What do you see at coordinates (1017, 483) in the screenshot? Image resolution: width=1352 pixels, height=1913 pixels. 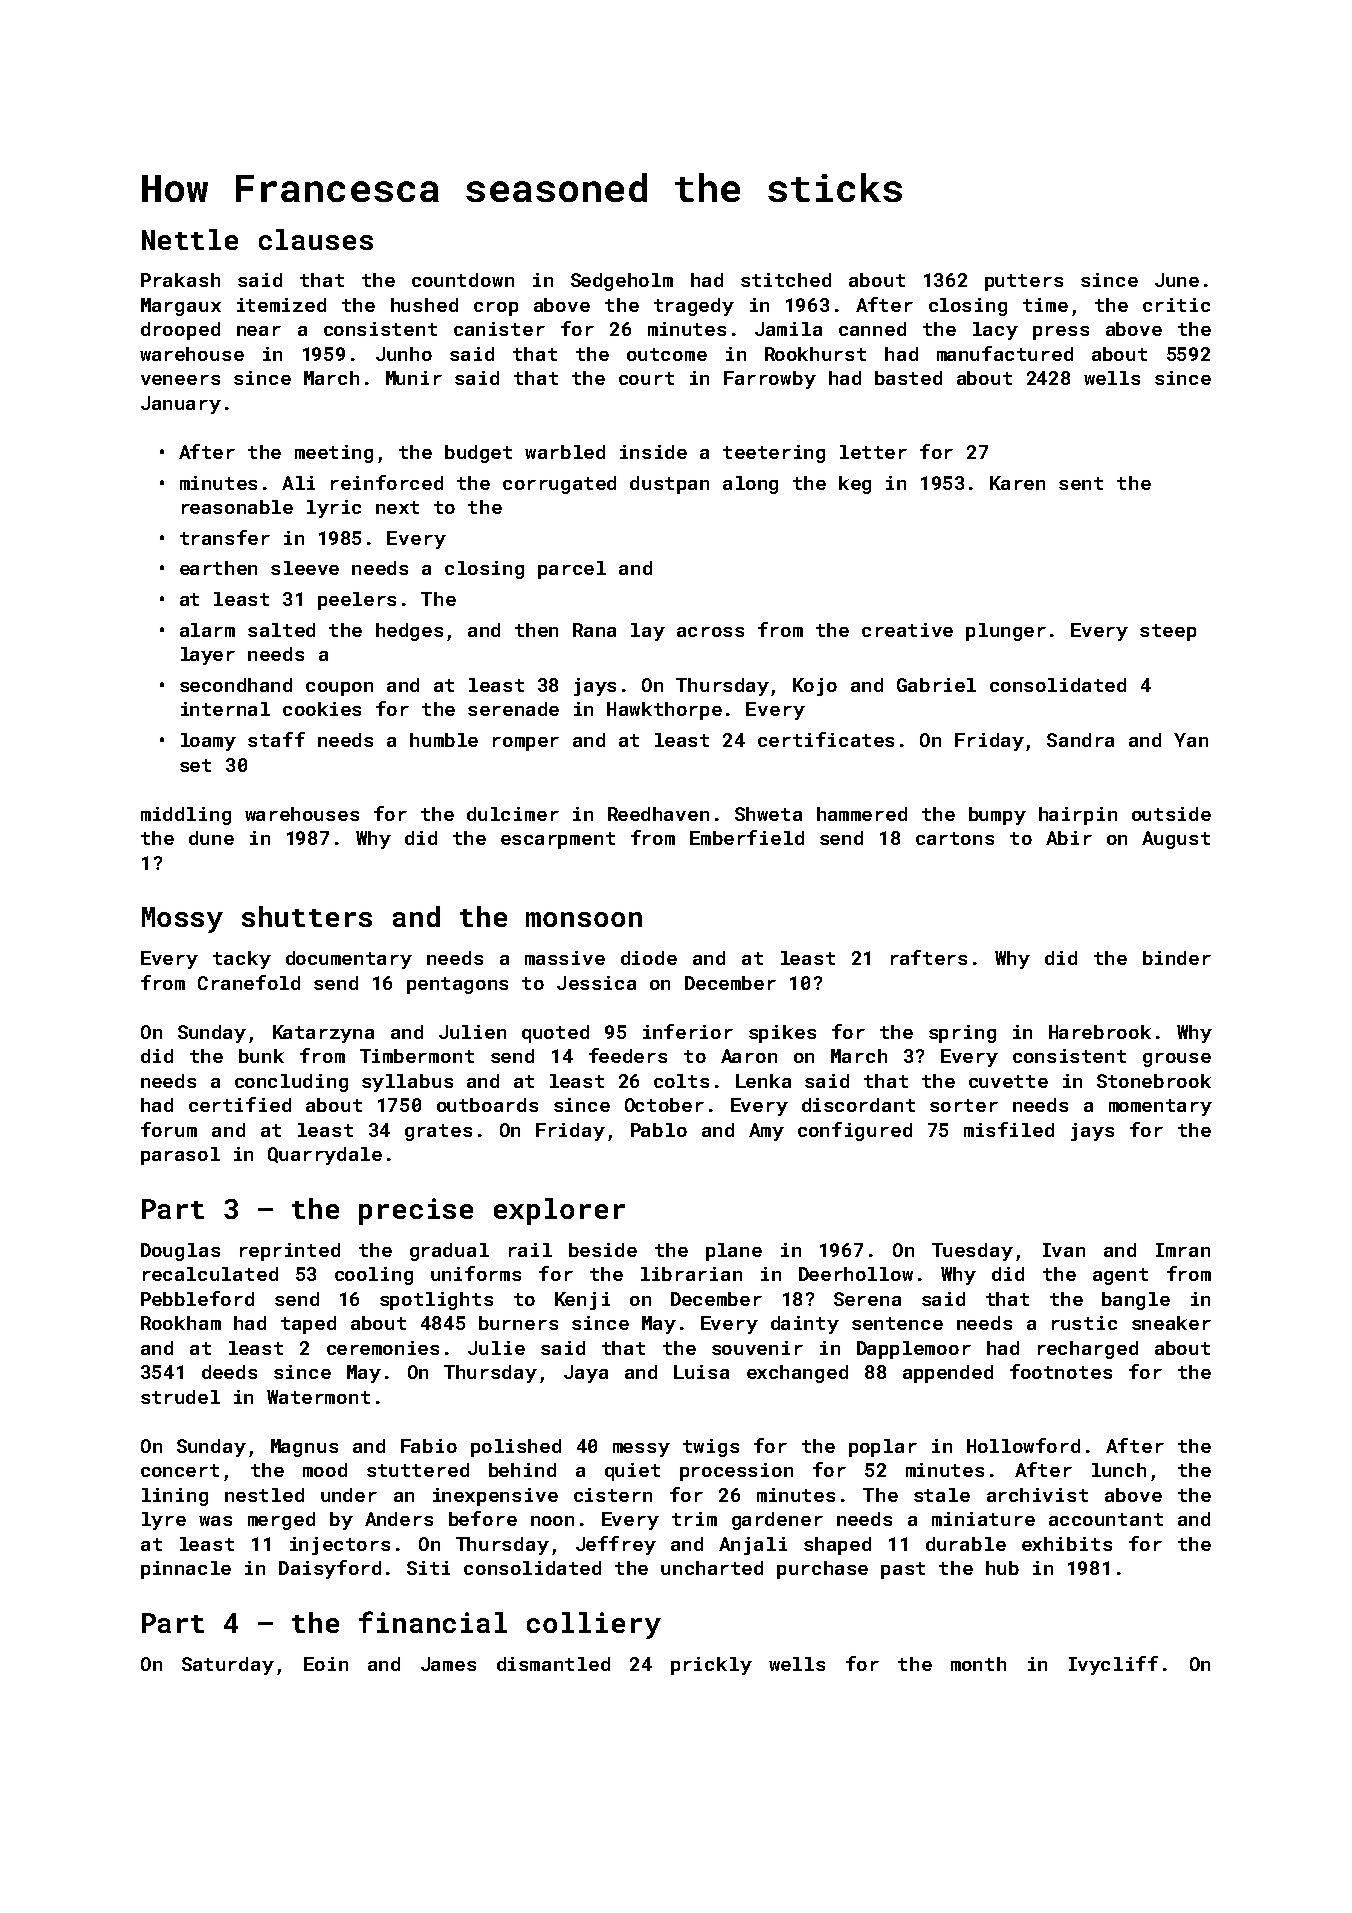 I see `Karen` at bounding box center [1017, 483].
